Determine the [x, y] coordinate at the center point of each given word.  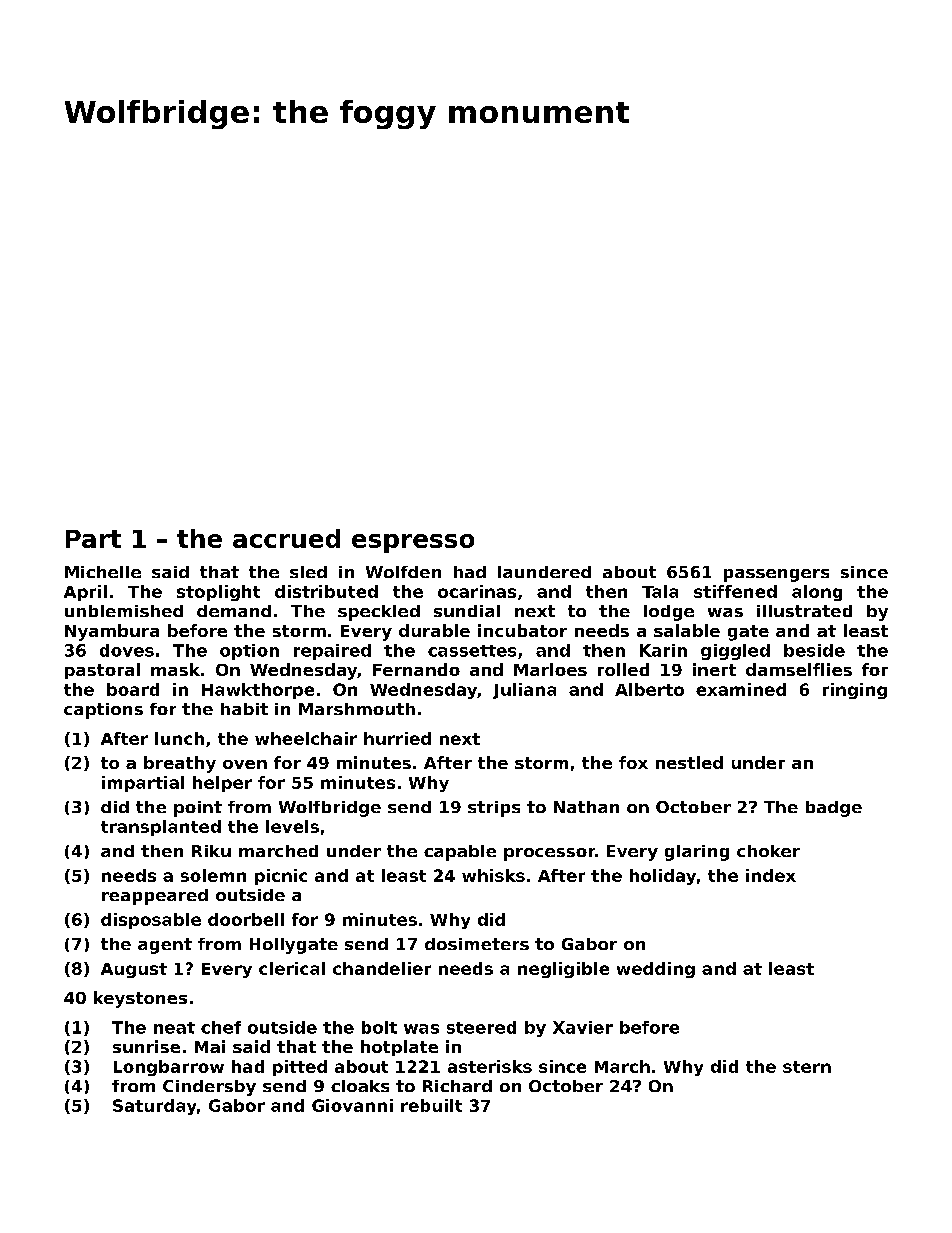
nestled [689, 762]
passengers [776, 575]
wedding [656, 970]
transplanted [161, 828]
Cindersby [209, 1088]
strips [494, 809]
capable [460, 853]
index [771, 875]
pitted [300, 1068]
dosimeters [477, 944]
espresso [413, 543]
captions [103, 711]
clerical [292, 968]
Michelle [103, 572]
